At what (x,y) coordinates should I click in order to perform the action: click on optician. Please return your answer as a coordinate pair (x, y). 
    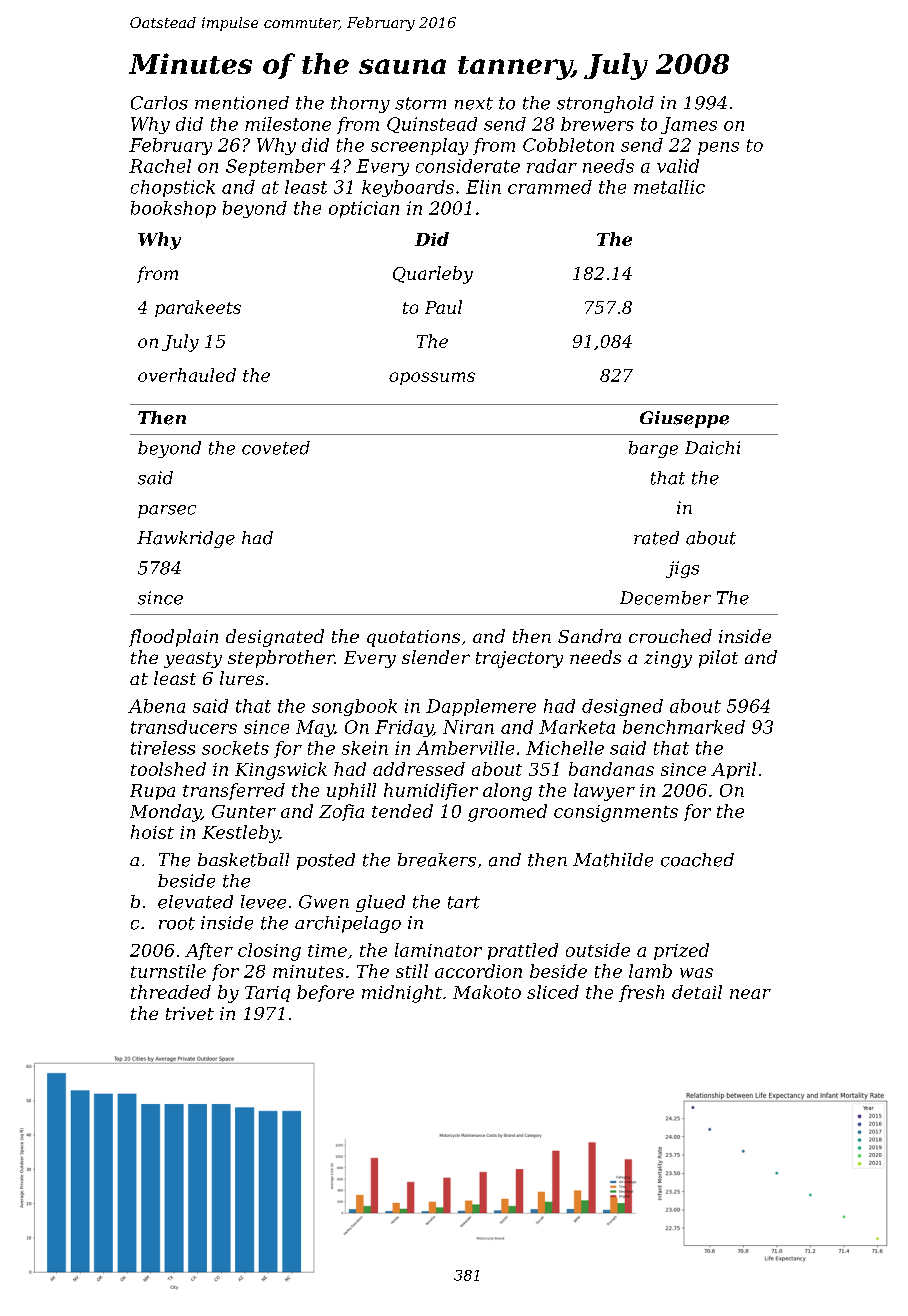
    Looking at the image, I should click on (364, 209).
